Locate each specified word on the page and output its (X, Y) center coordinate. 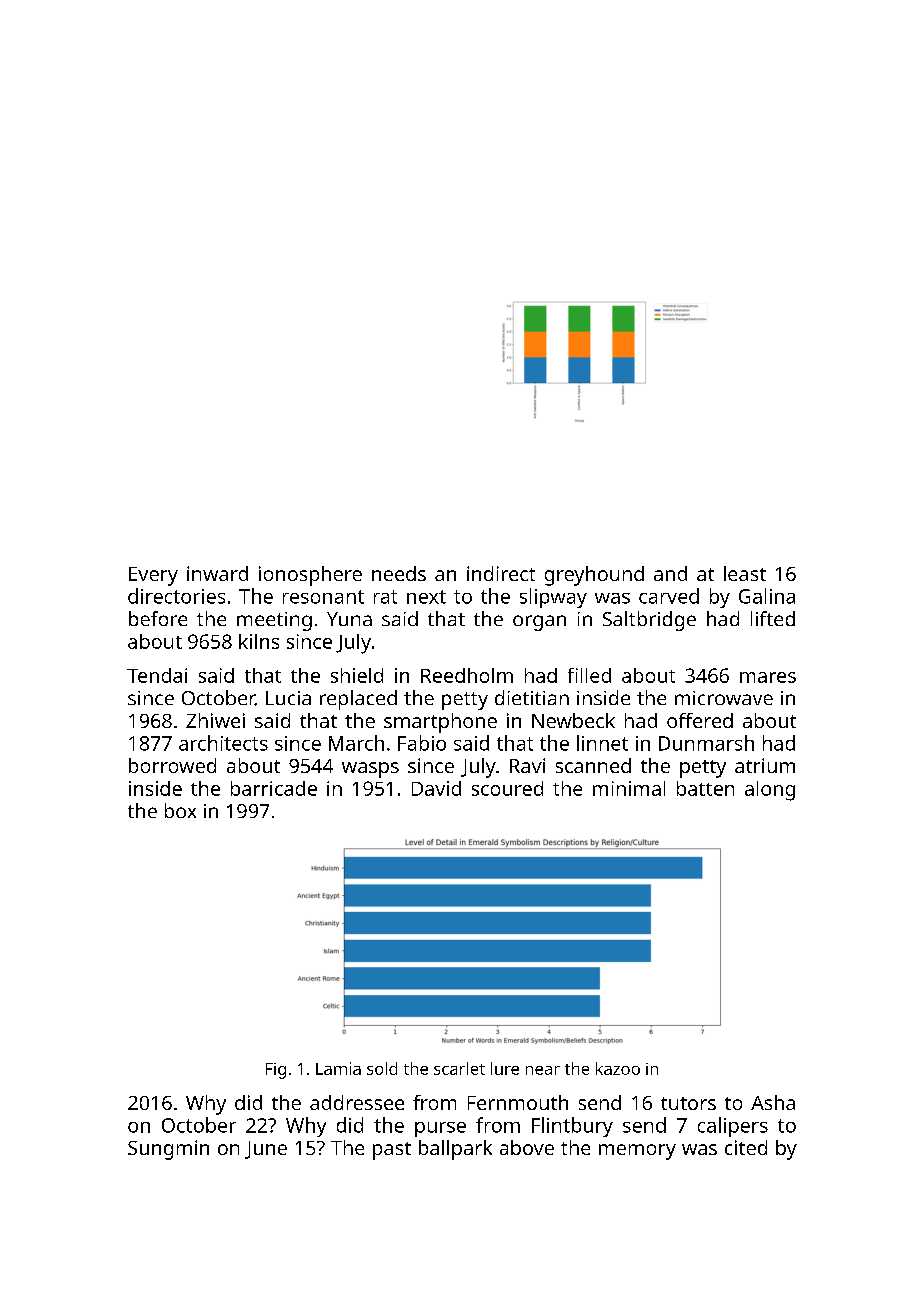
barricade (274, 788)
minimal (629, 788)
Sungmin (168, 1150)
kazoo (618, 1068)
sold (382, 1068)
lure (505, 1068)
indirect (501, 573)
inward (217, 573)
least (745, 573)
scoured (507, 788)
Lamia (338, 1068)
